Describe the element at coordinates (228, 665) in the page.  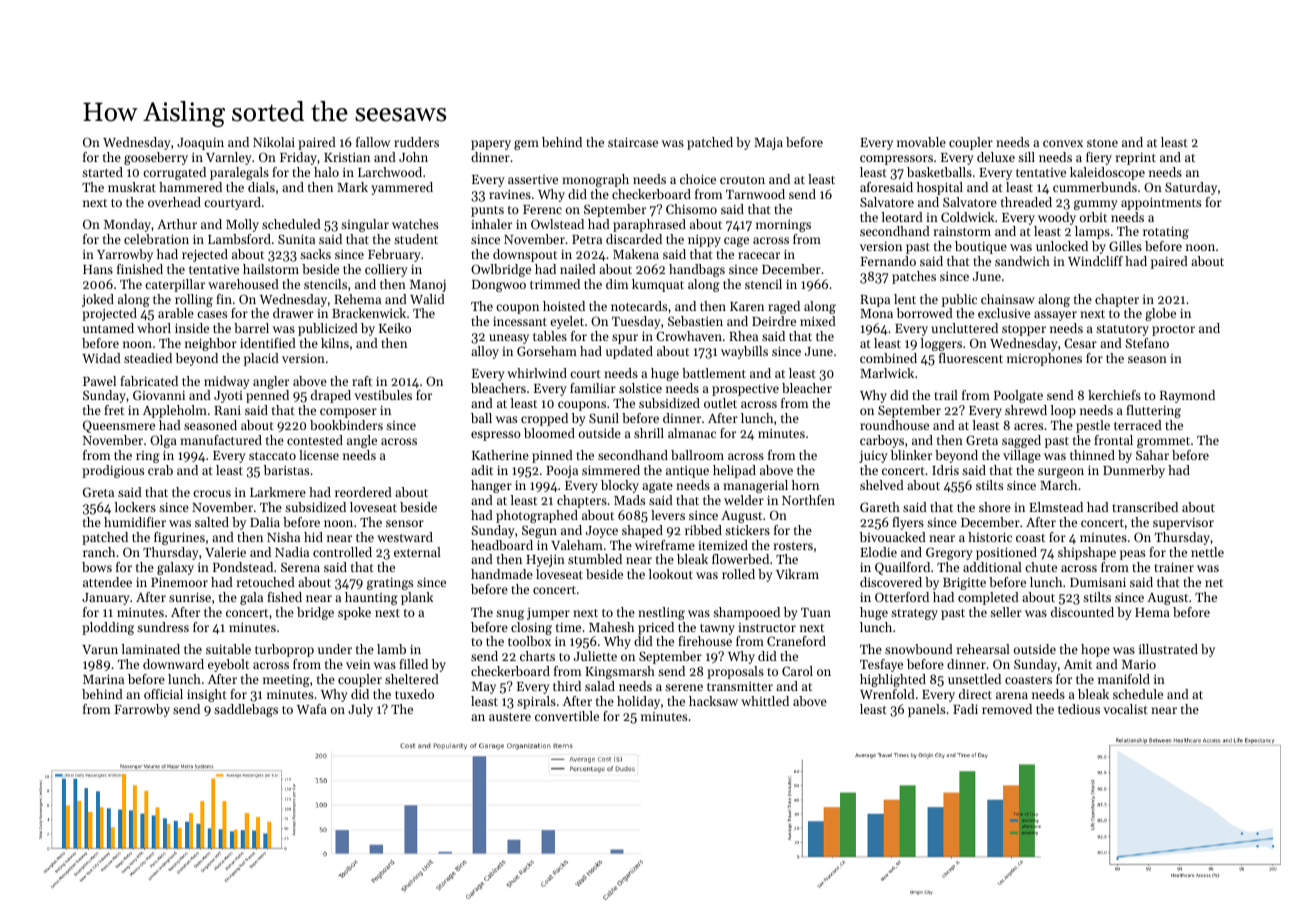
I see `eyebolt` at that location.
